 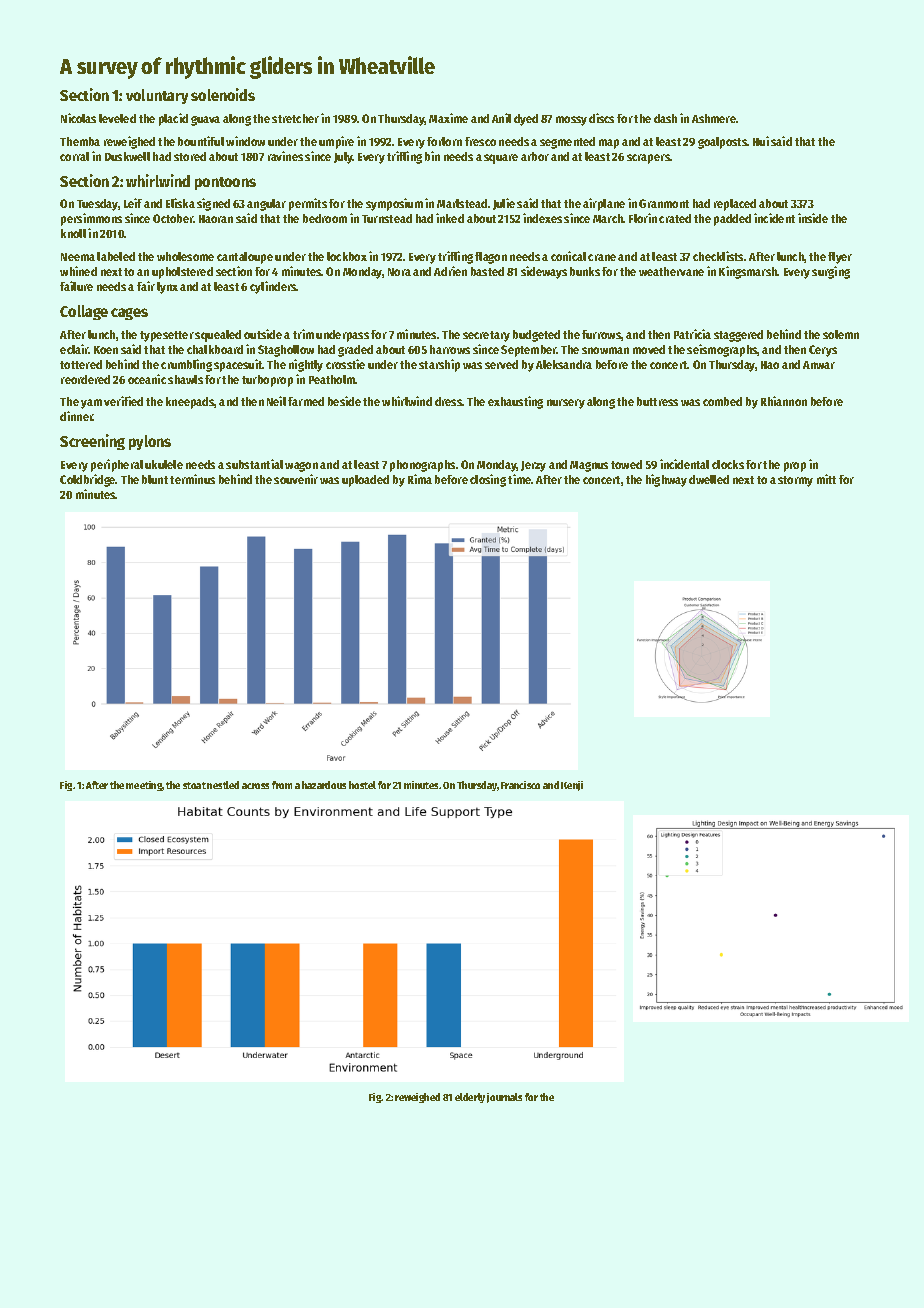 I want to click on starship, so click(x=439, y=365).
